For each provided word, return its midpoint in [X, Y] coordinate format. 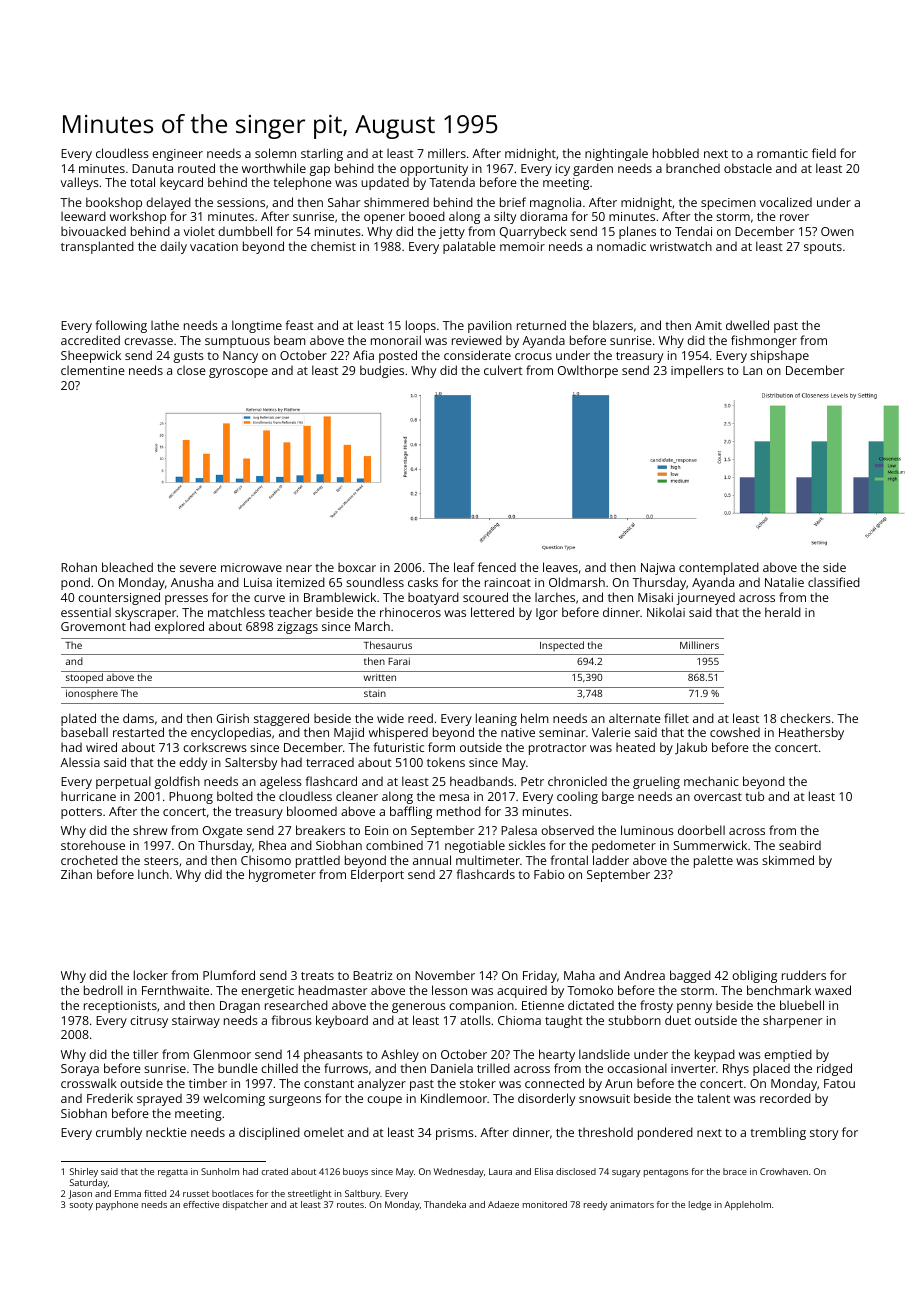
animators [632, 1204]
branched [693, 168]
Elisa [544, 1171]
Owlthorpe [588, 371]
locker [151, 975]
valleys [80, 183]
